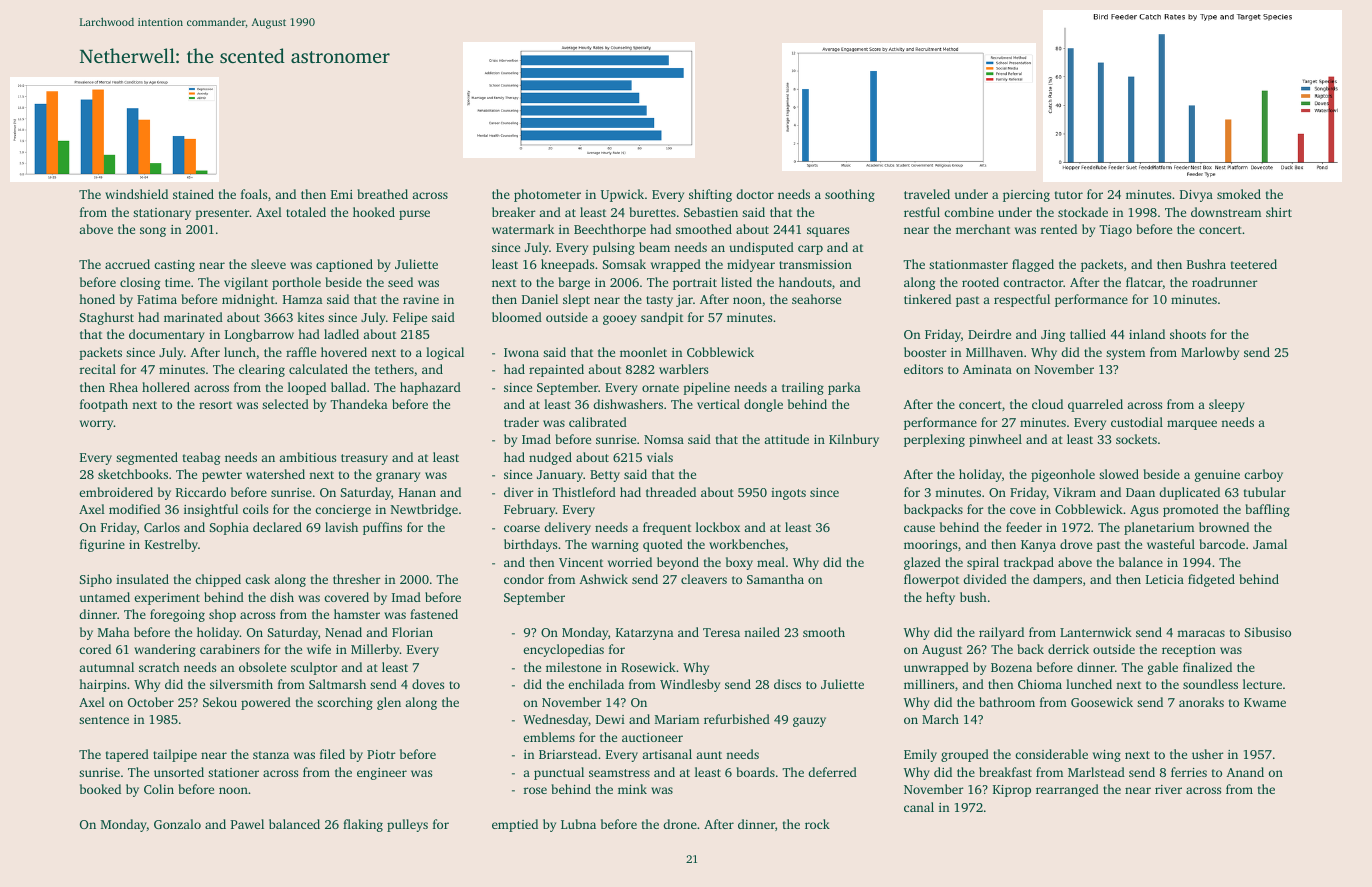 The image size is (1372, 887). What do you see at coordinates (136, 194) in the screenshot?
I see `windshield` at bounding box center [136, 194].
